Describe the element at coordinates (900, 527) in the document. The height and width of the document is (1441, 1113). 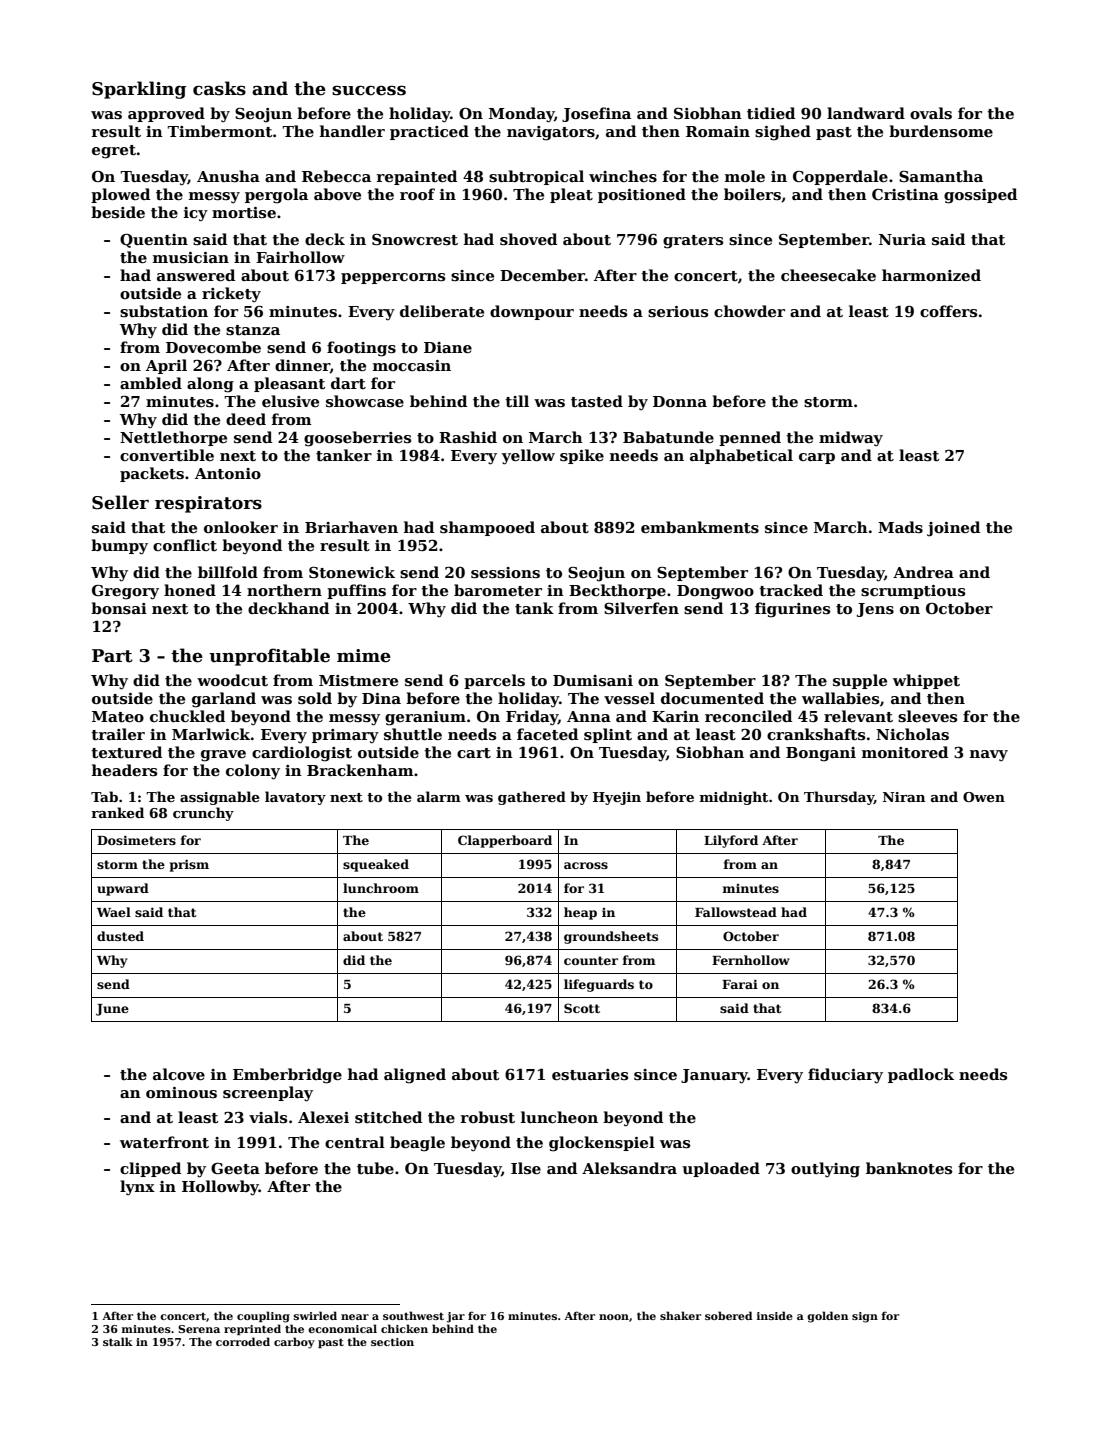
I see `Mads` at that location.
